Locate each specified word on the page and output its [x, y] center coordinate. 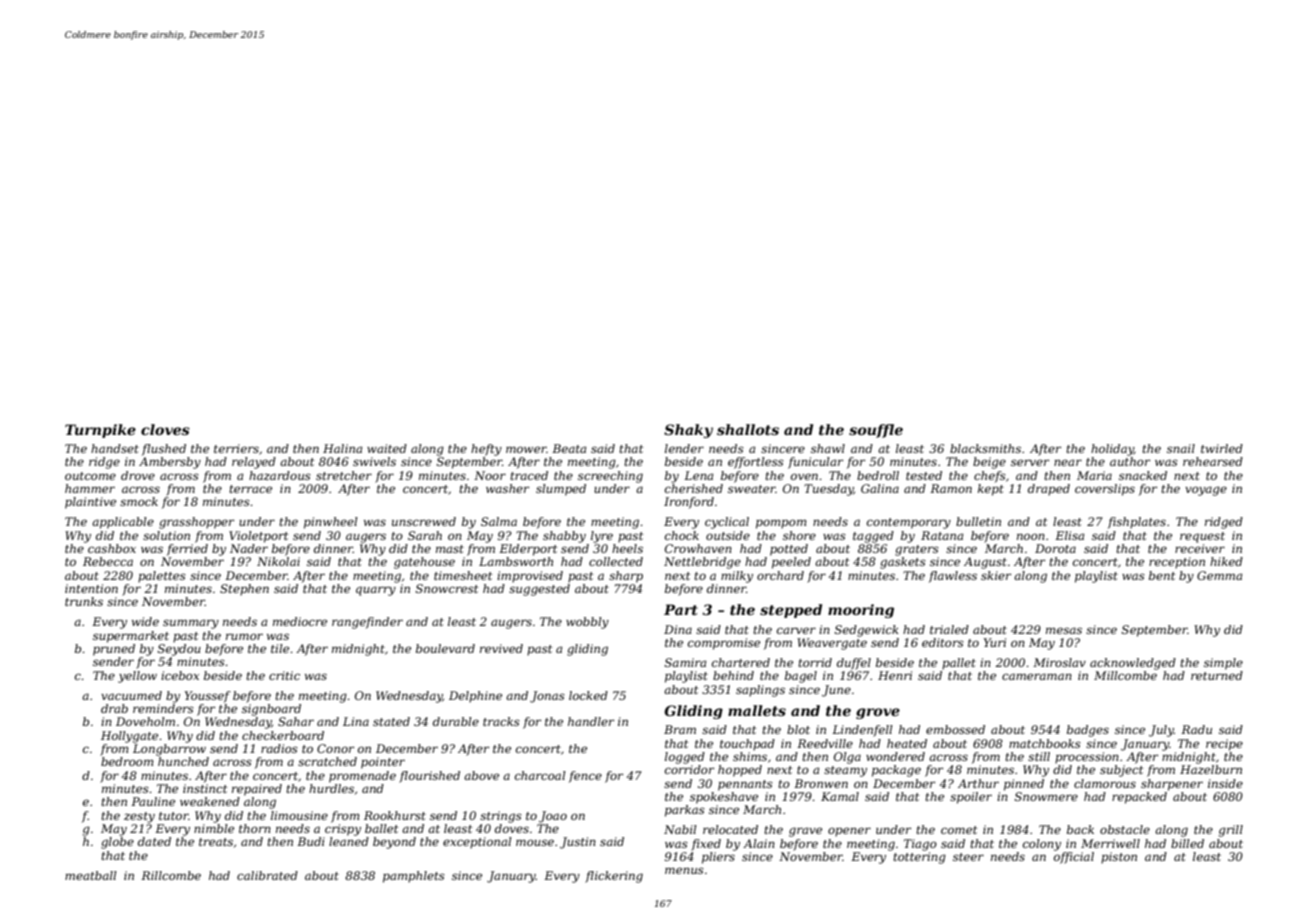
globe [117, 843]
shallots [748, 429]
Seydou [179, 650]
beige [989, 463]
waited [387, 448]
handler [591, 721]
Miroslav [1059, 662]
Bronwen [821, 783]
